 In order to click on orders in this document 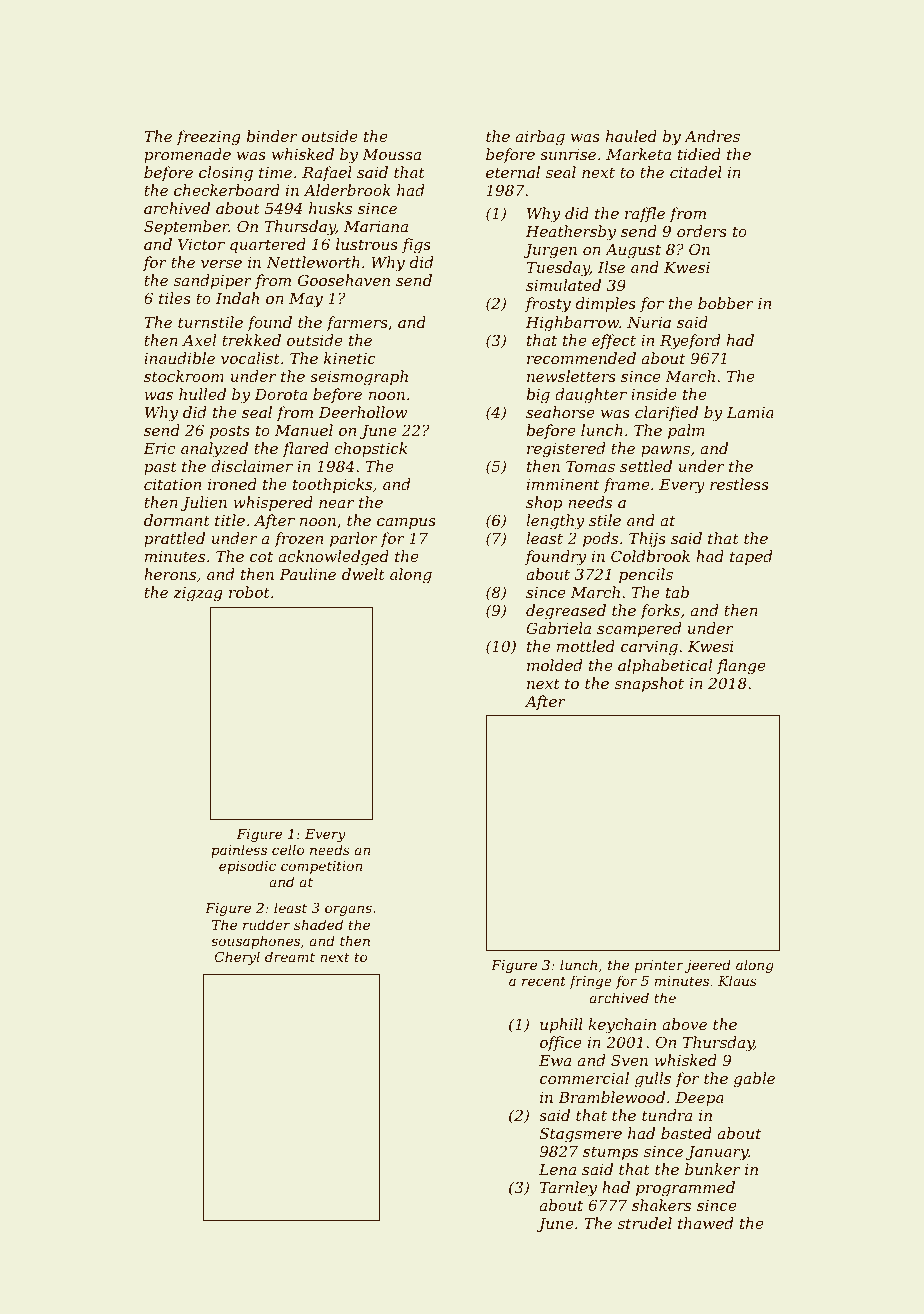, I will do `click(702, 231)`.
